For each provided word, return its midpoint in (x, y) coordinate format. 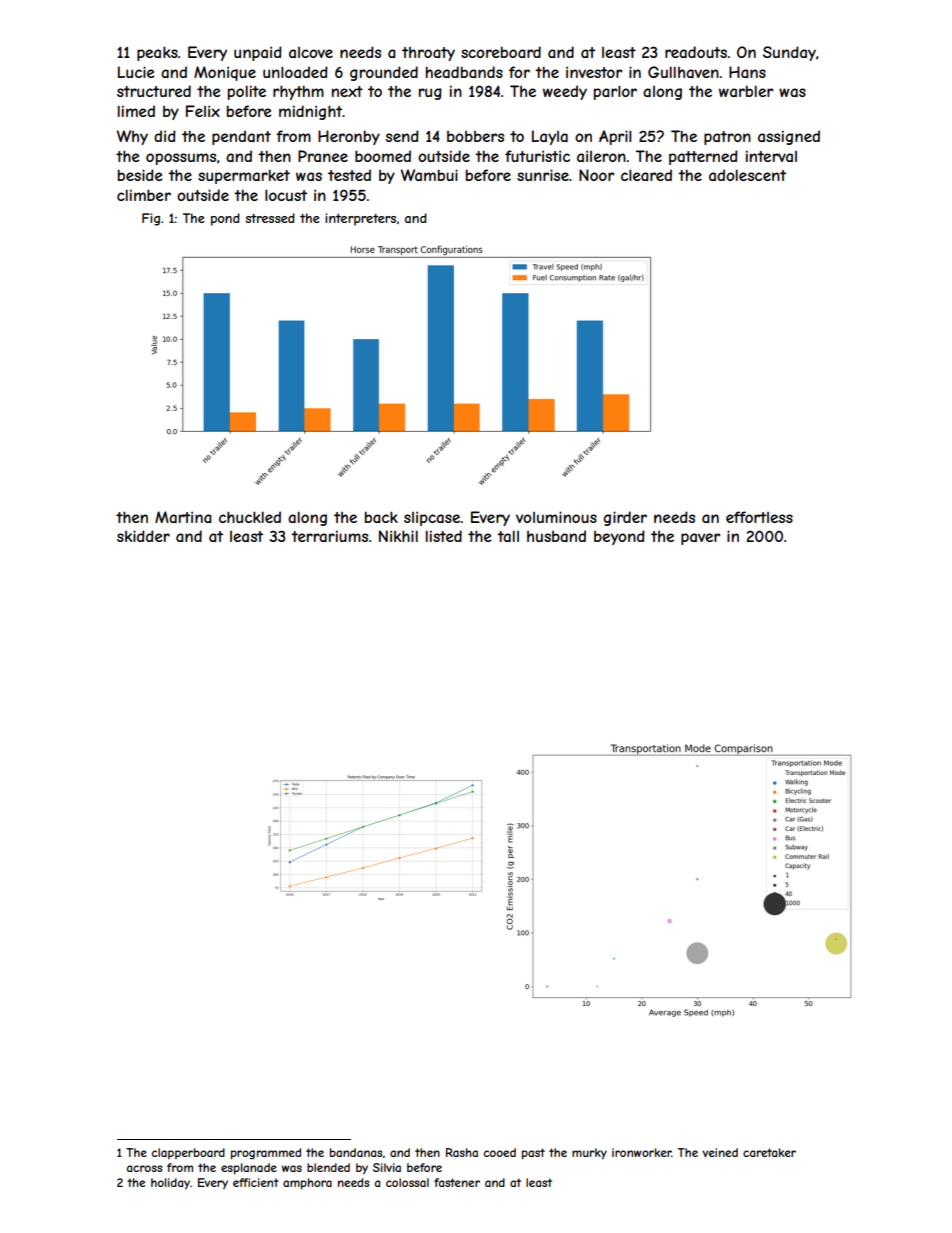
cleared (646, 175)
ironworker (642, 1152)
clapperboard (188, 1153)
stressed (270, 218)
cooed (500, 1152)
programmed (266, 1154)
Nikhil (398, 536)
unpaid (258, 53)
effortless (759, 517)
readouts (696, 52)
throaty (428, 54)
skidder (143, 536)
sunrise (543, 175)
